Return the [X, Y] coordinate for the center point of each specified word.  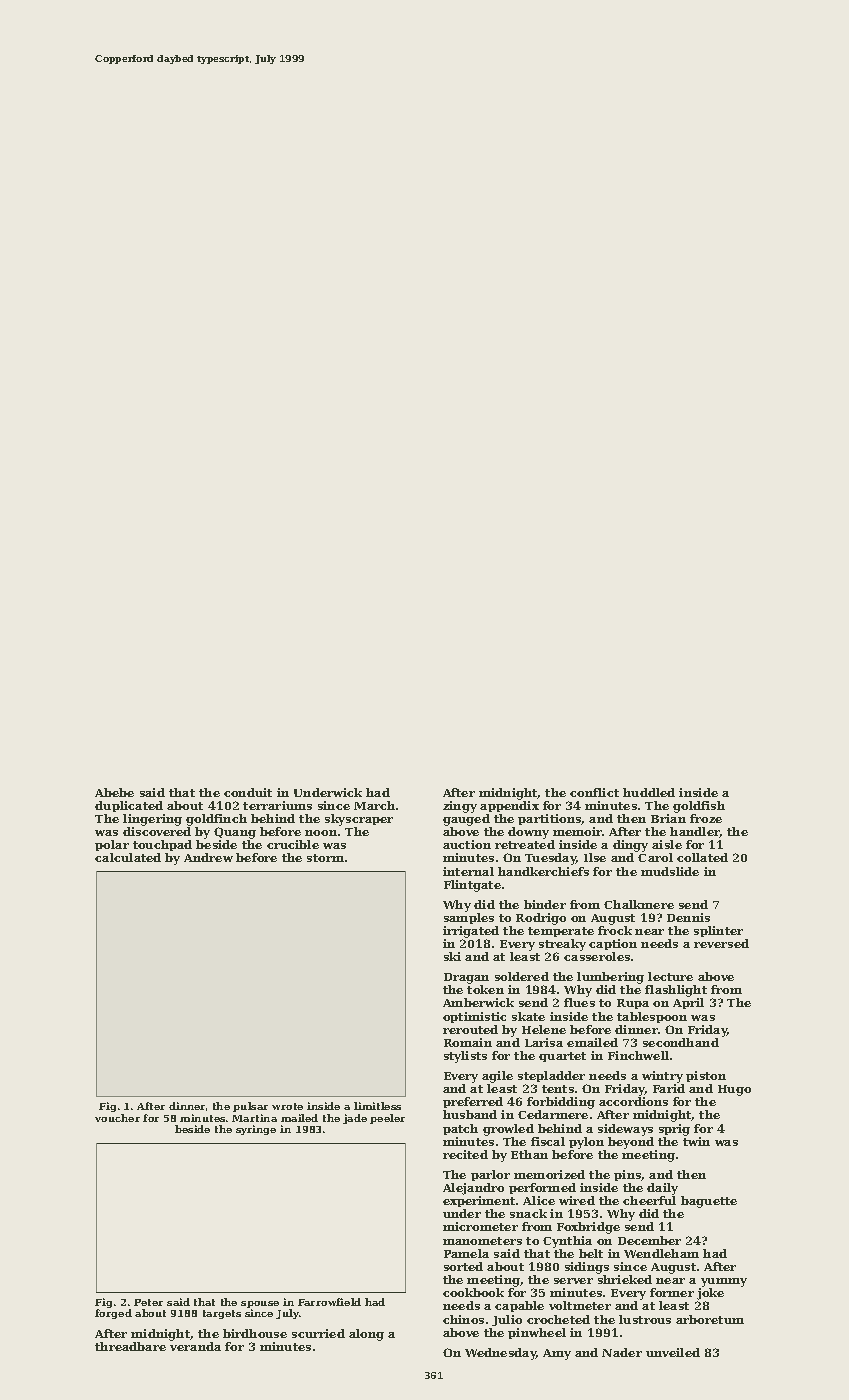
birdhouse [255, 1333]
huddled [649, 792]
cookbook [473, 1292]
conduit [248, 792]
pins [628, 1175]
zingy [460, 807]
